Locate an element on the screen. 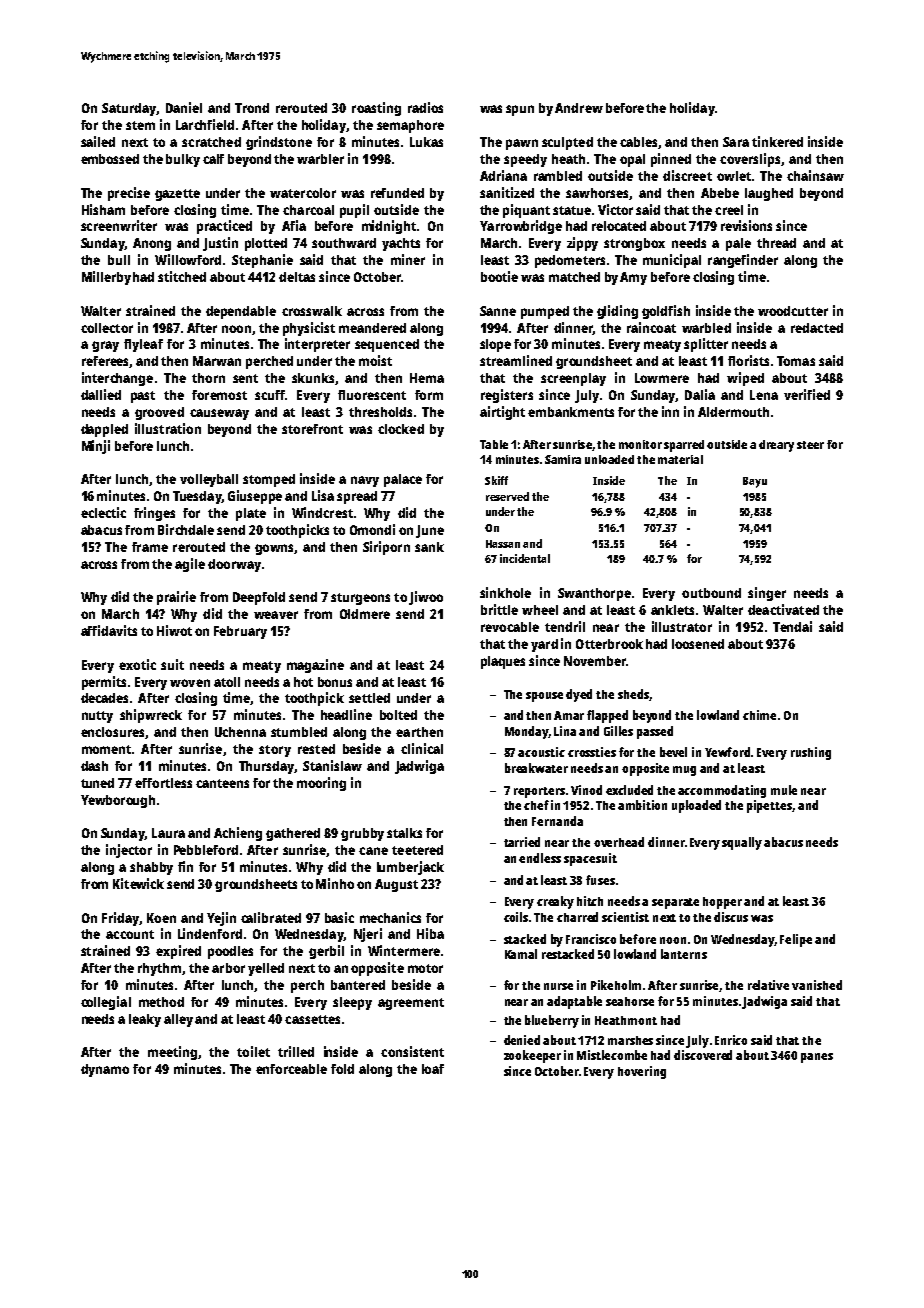 The width and height of the screenshot is (924, 1308). Lukas is located at coordinates (426, 142).
